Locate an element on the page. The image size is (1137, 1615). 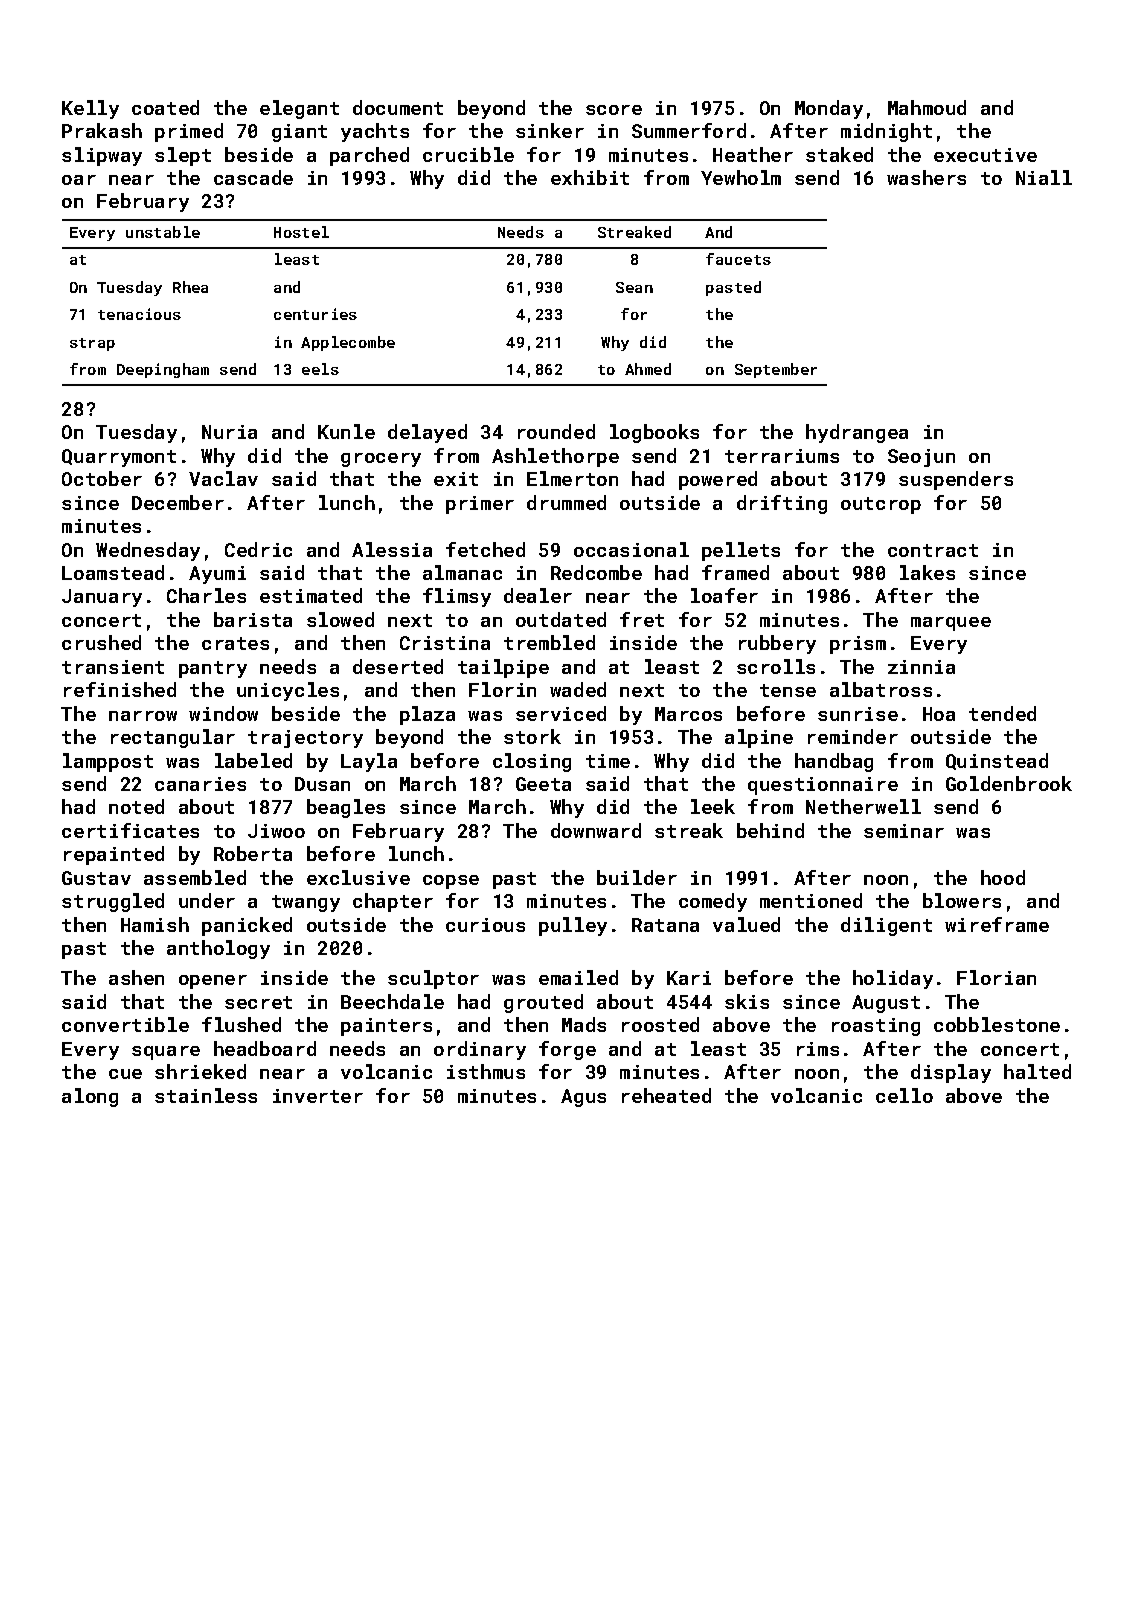
Rhea is located at coordinates (190, 287).
